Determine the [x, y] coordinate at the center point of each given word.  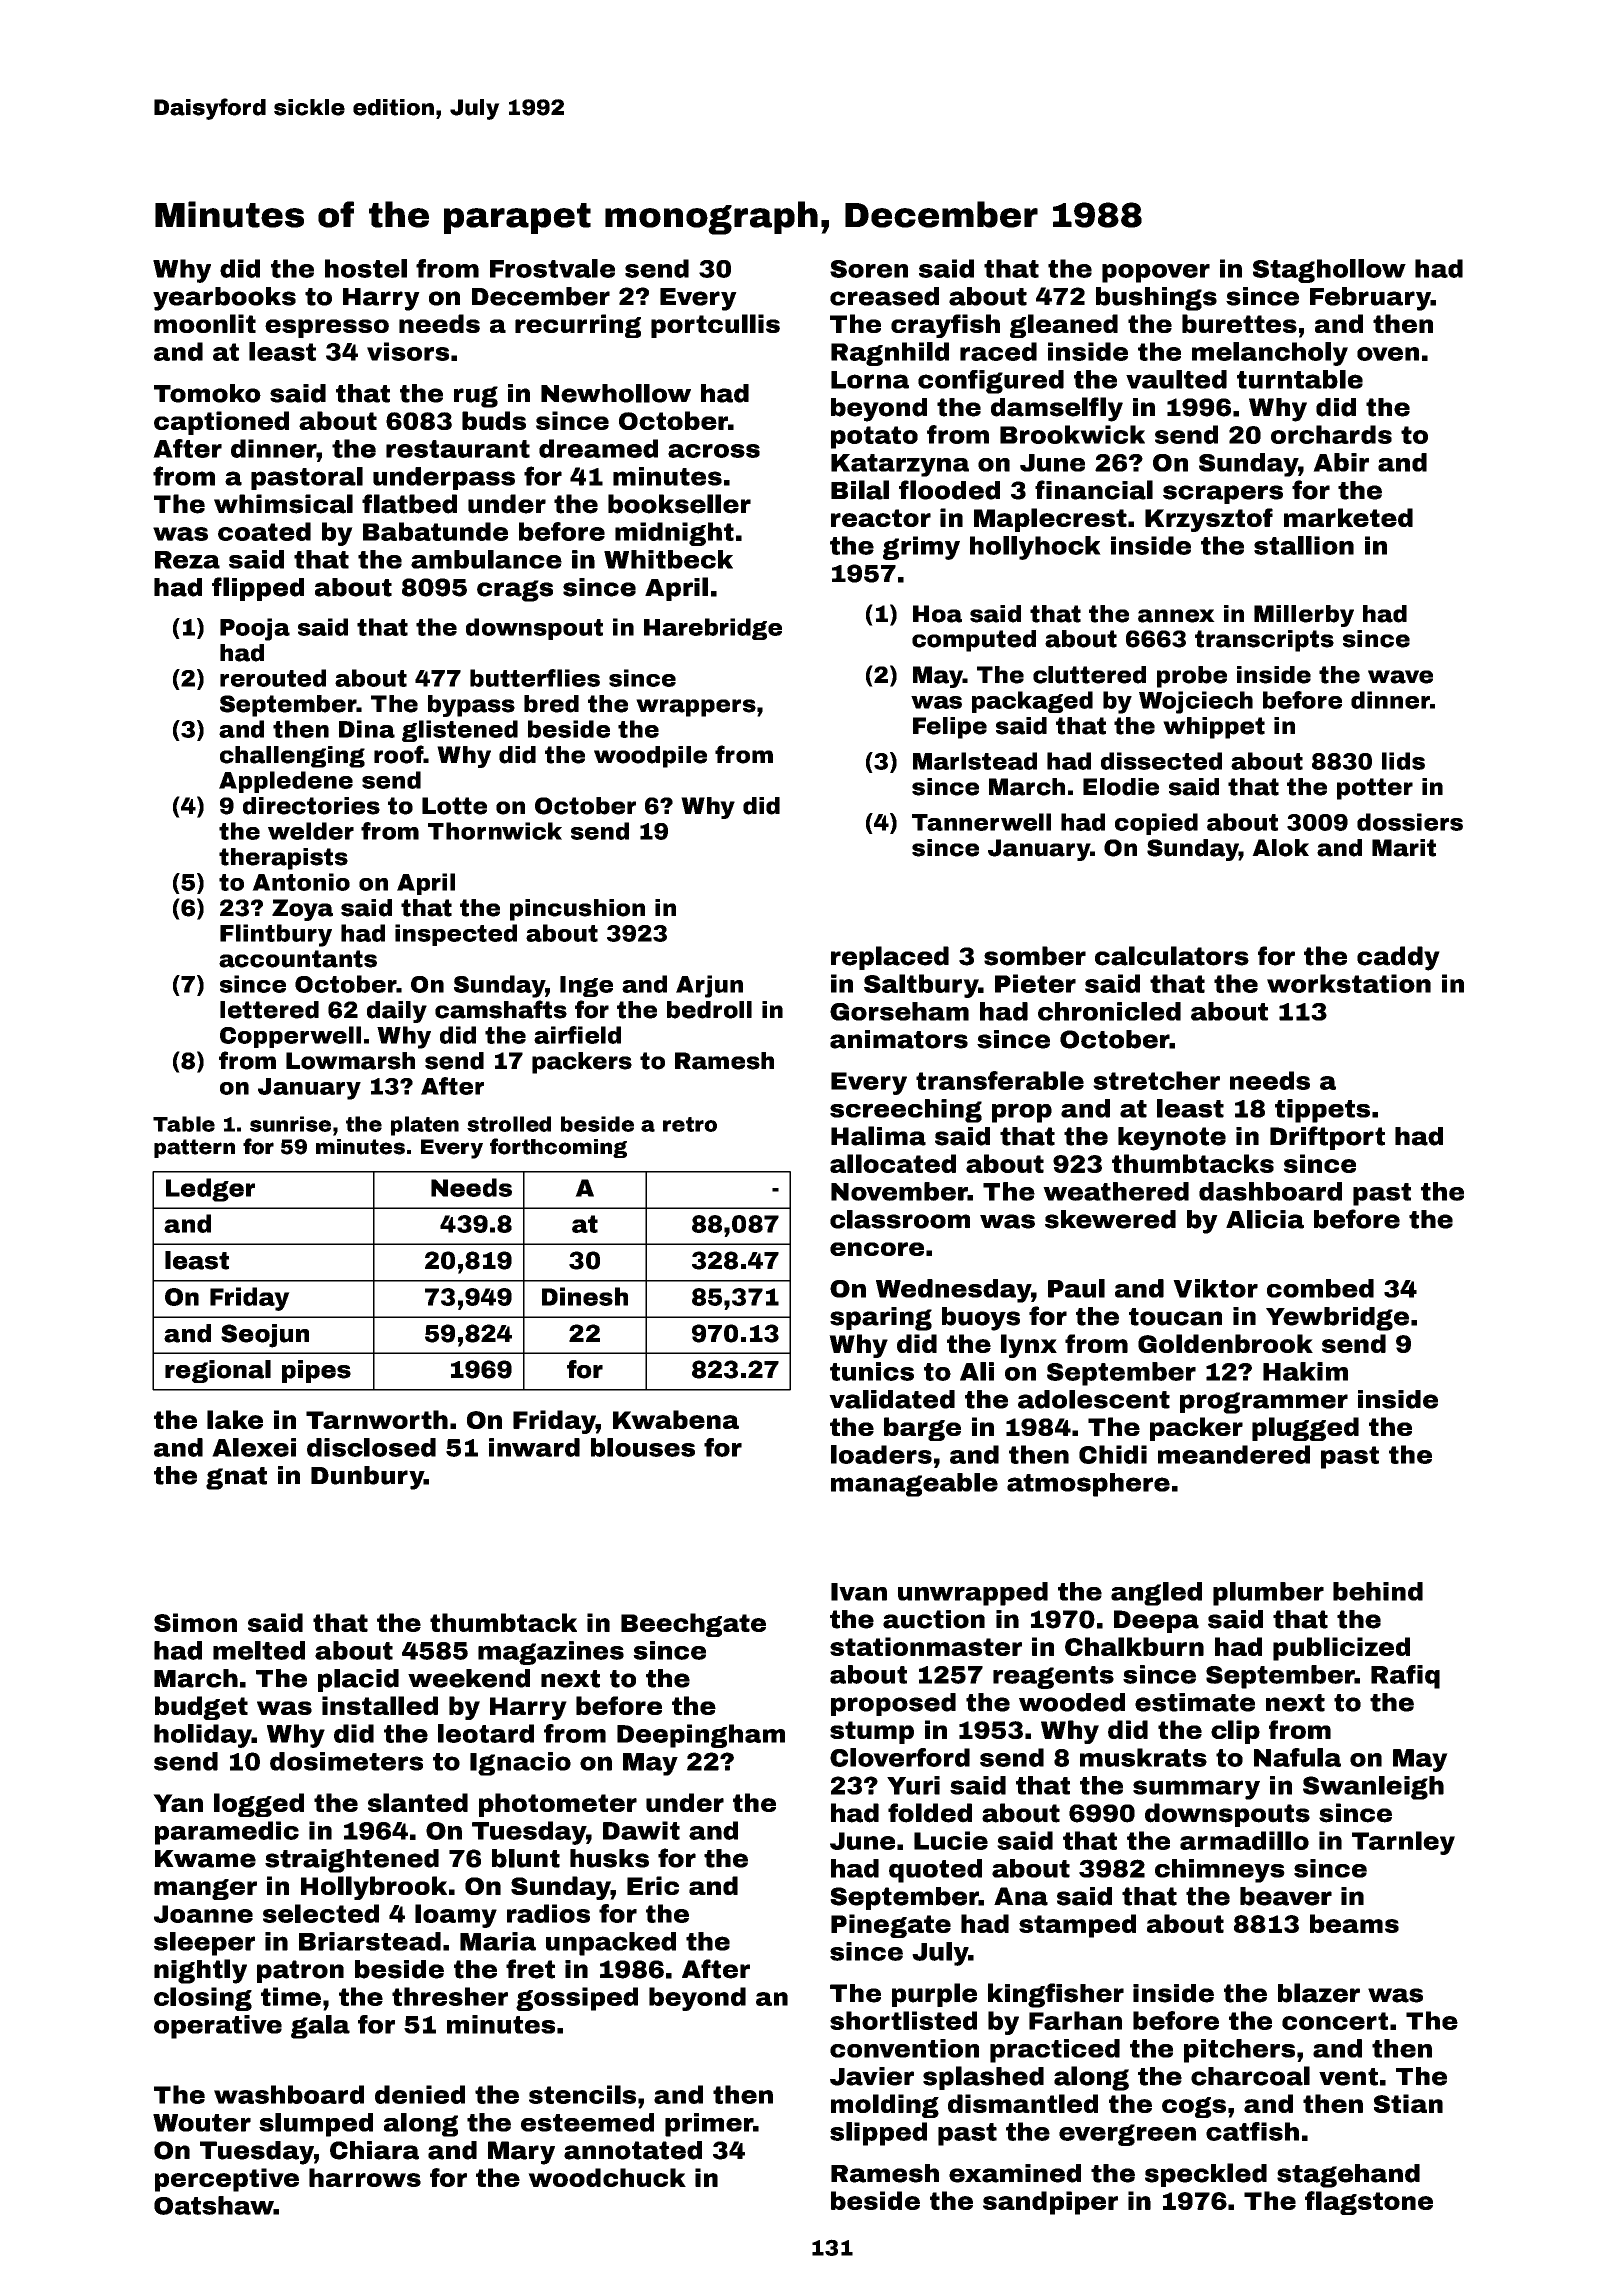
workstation [1349, 983]
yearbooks [224, 299]
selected [321, 1913]
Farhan [1075, 2020]
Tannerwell [981, 822]
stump [872, 1732]
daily [397, 1012]
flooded [949, 490]
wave [1400, 677]
